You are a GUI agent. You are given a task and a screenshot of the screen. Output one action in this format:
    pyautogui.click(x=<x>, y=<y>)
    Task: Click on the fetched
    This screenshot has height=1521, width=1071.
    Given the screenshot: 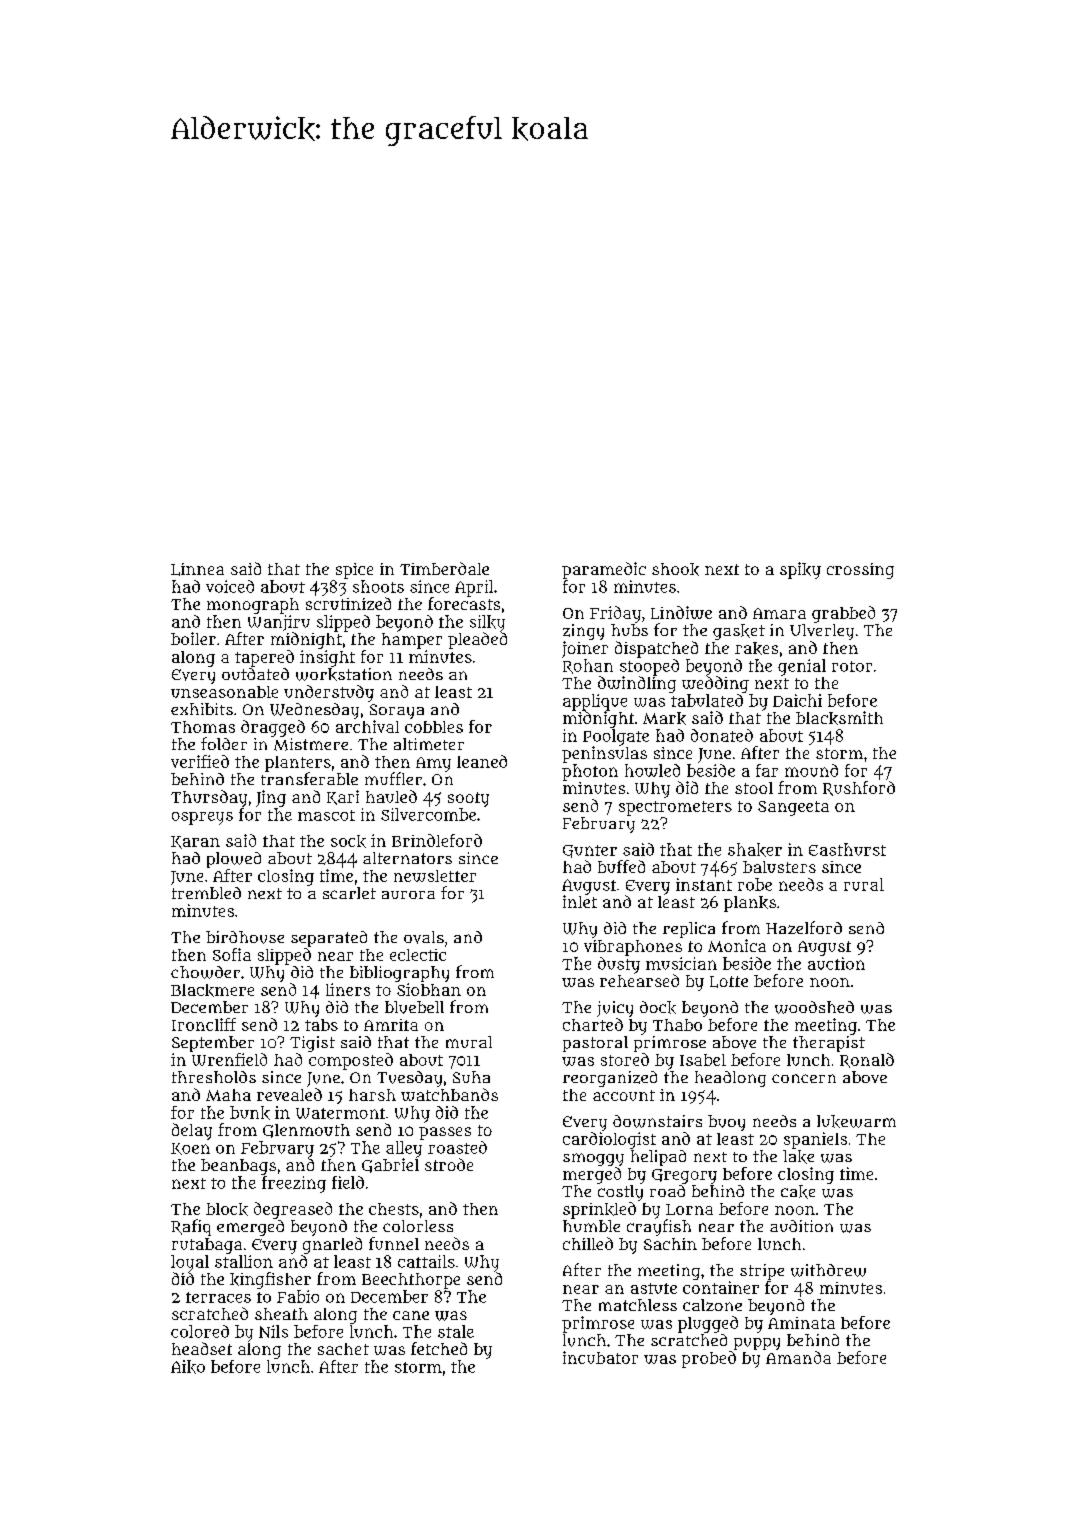 What is the action you would take?
    pyautogui.click(x=439, y=1348)
